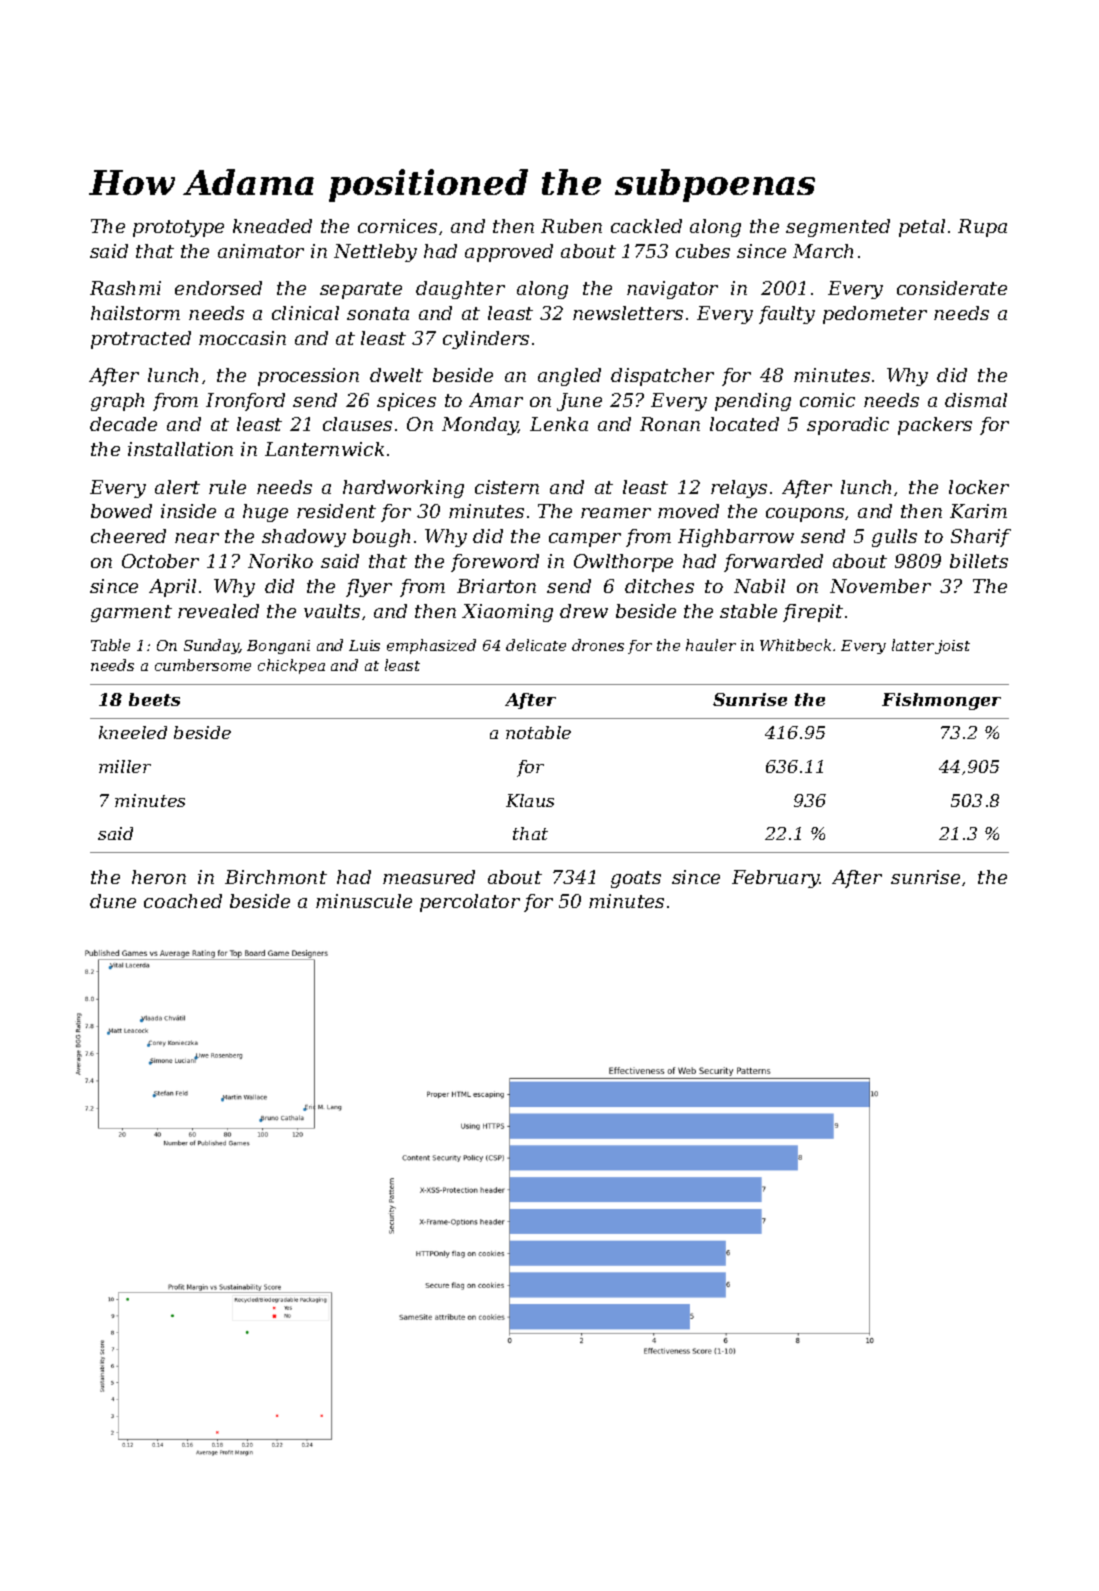  I want to click on Klaus, so click(530, 800).
